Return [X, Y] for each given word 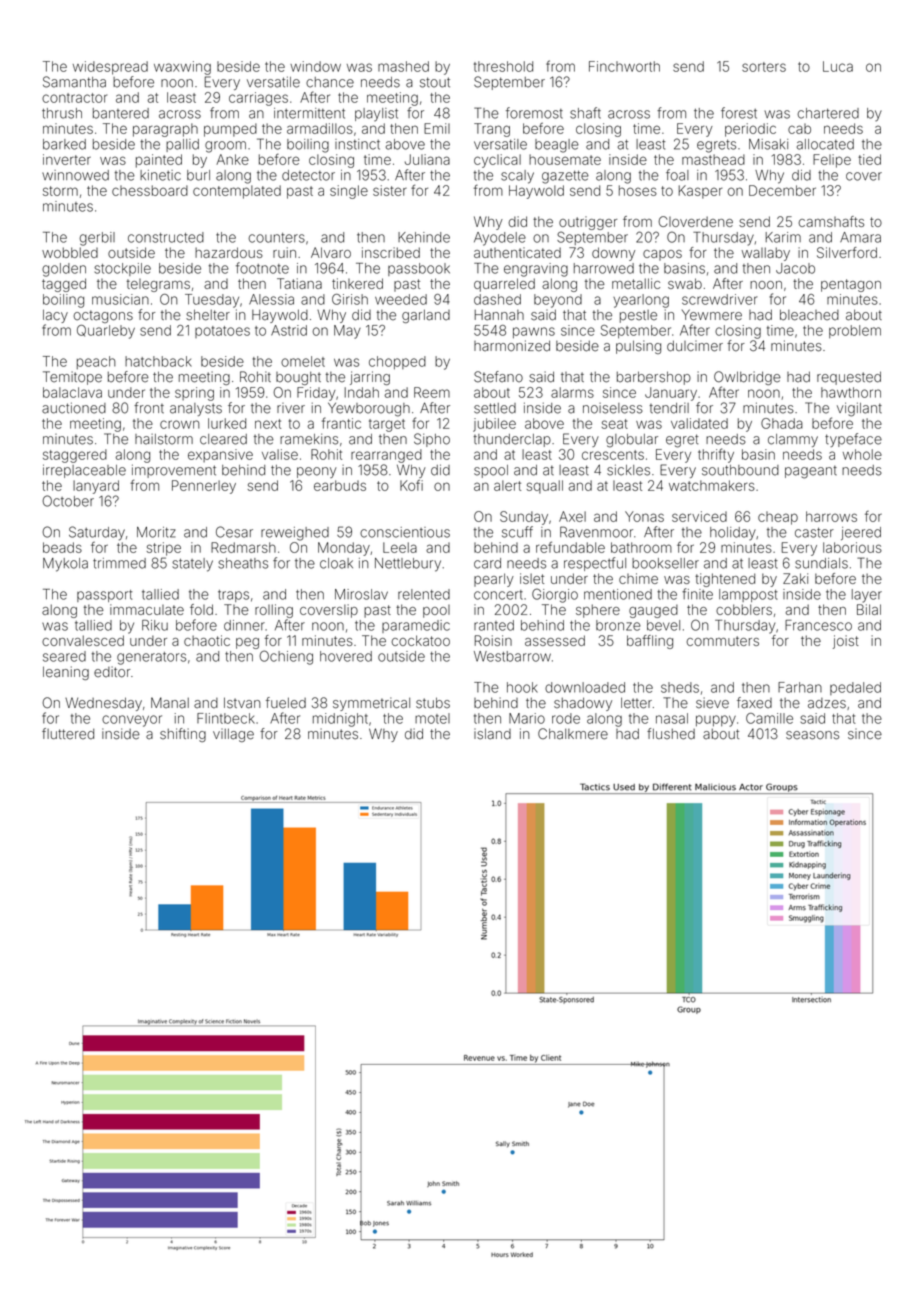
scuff [517, 532]
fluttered [68, 734]
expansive [220, 455]
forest [739, 113]
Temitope [72, 378]
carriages [258, 99]
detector [308, 175]
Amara [860, 237]
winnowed [75, 175]
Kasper [700, 192]
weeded [401, 299]
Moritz [156, 532]
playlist [376, 114]
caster [814, 532]
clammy [793, 440]
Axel [572, 516]
